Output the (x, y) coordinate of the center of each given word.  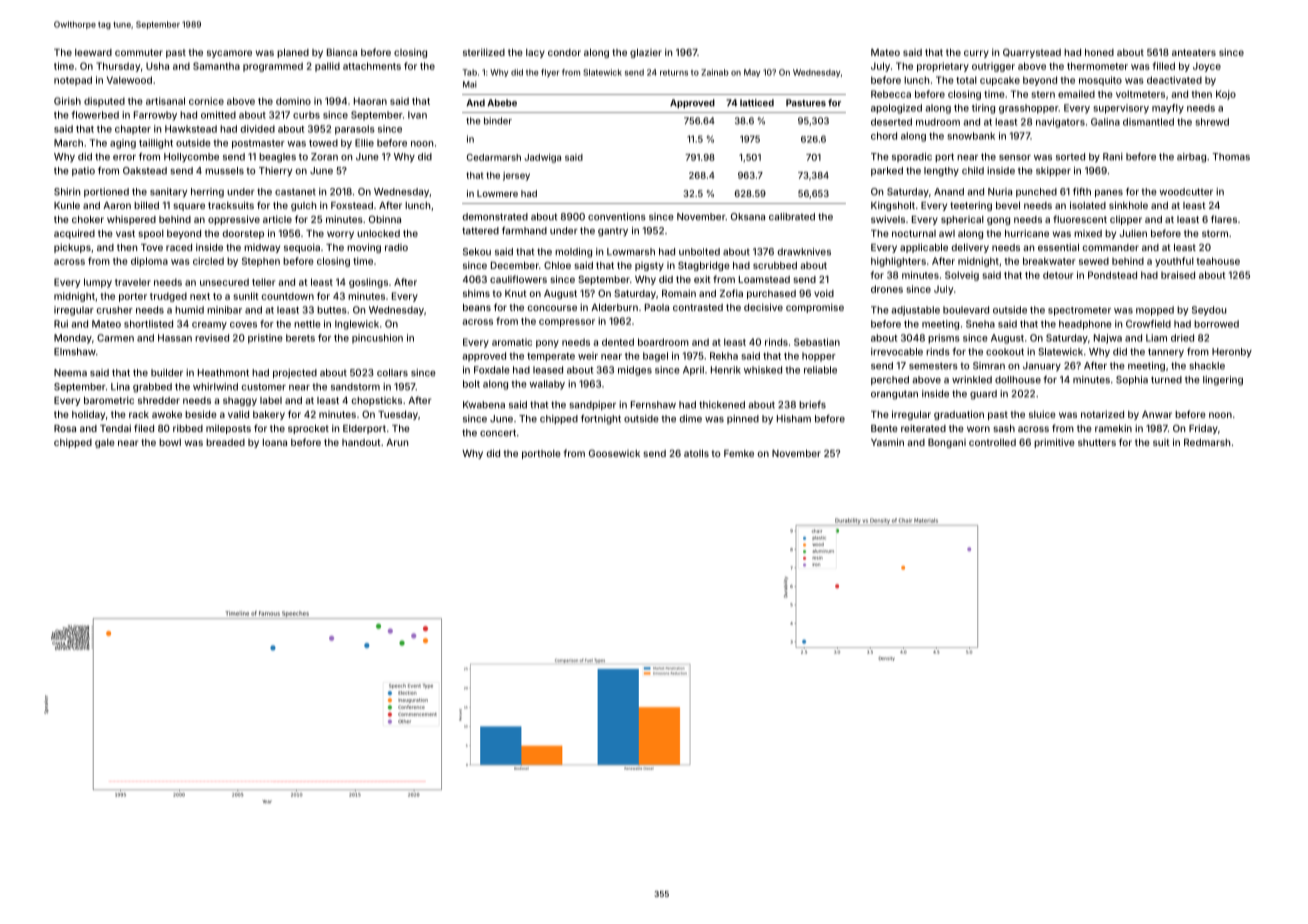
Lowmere (497, 193)
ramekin (1113, 428)
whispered (131, 220)
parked (887, 171)
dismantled (1148, 122)
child (973, 171)
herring (207, 193)
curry (976, 54)
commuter (139, 52)
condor (564, 52)
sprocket (308, 429)
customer (263, 387)
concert (498, 433)
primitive (1054, 443)
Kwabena (484, 405)
